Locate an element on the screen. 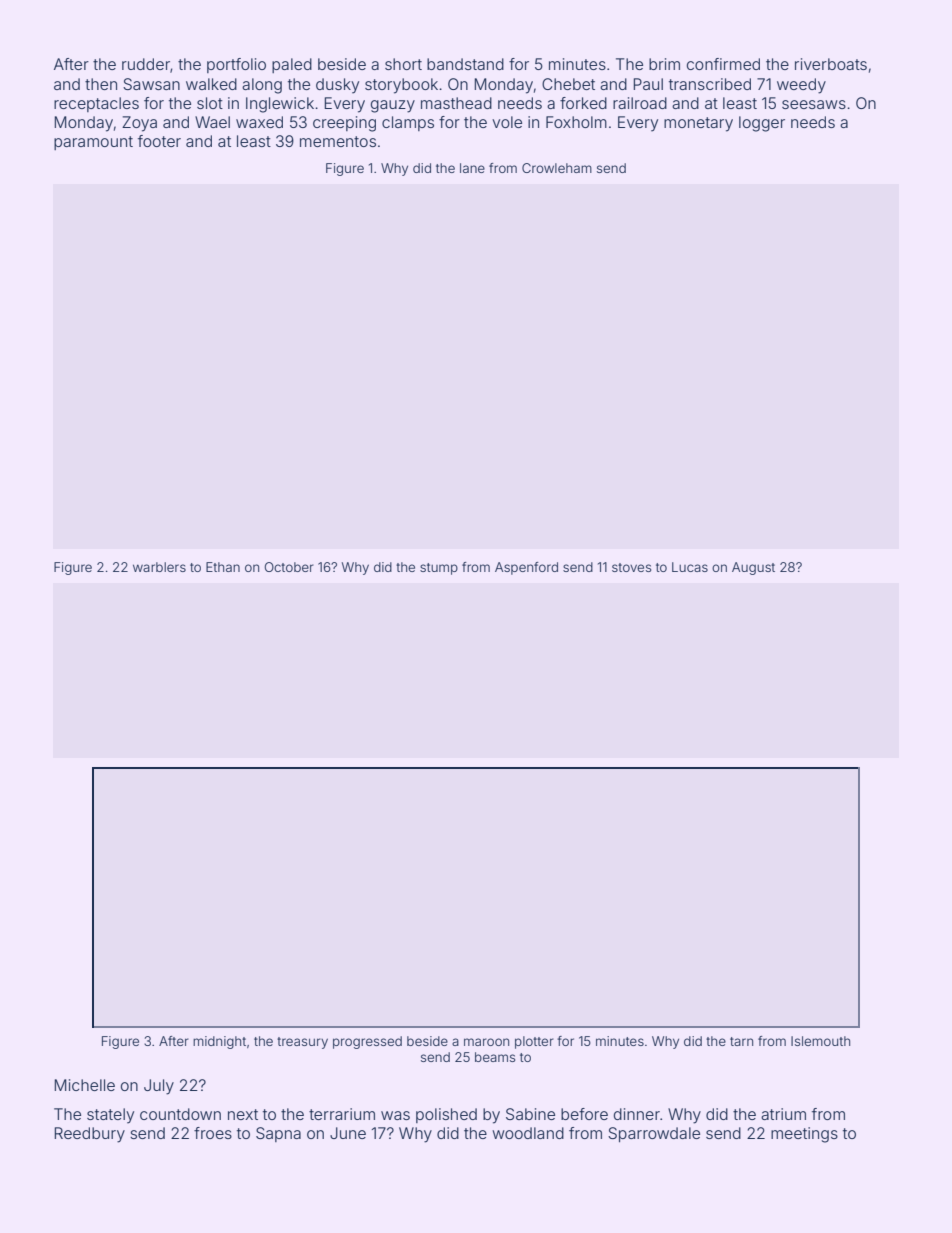 This screenshot has height=1233, width=952. Ethan is located at coordinates (223, 567).
